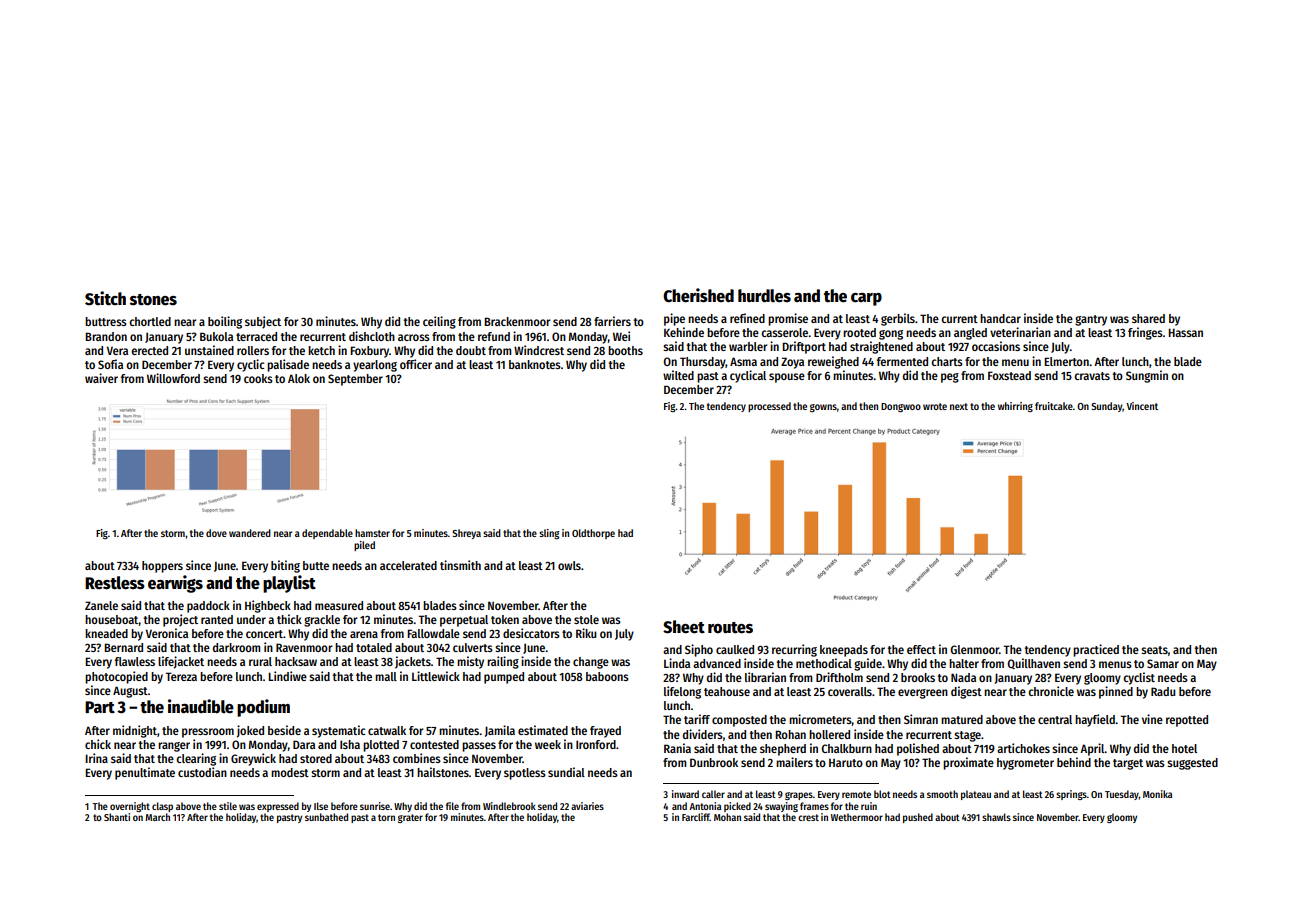  Describe the element at coordinates (123, 647) in the screenshot. I see `Bernard` at that location.
